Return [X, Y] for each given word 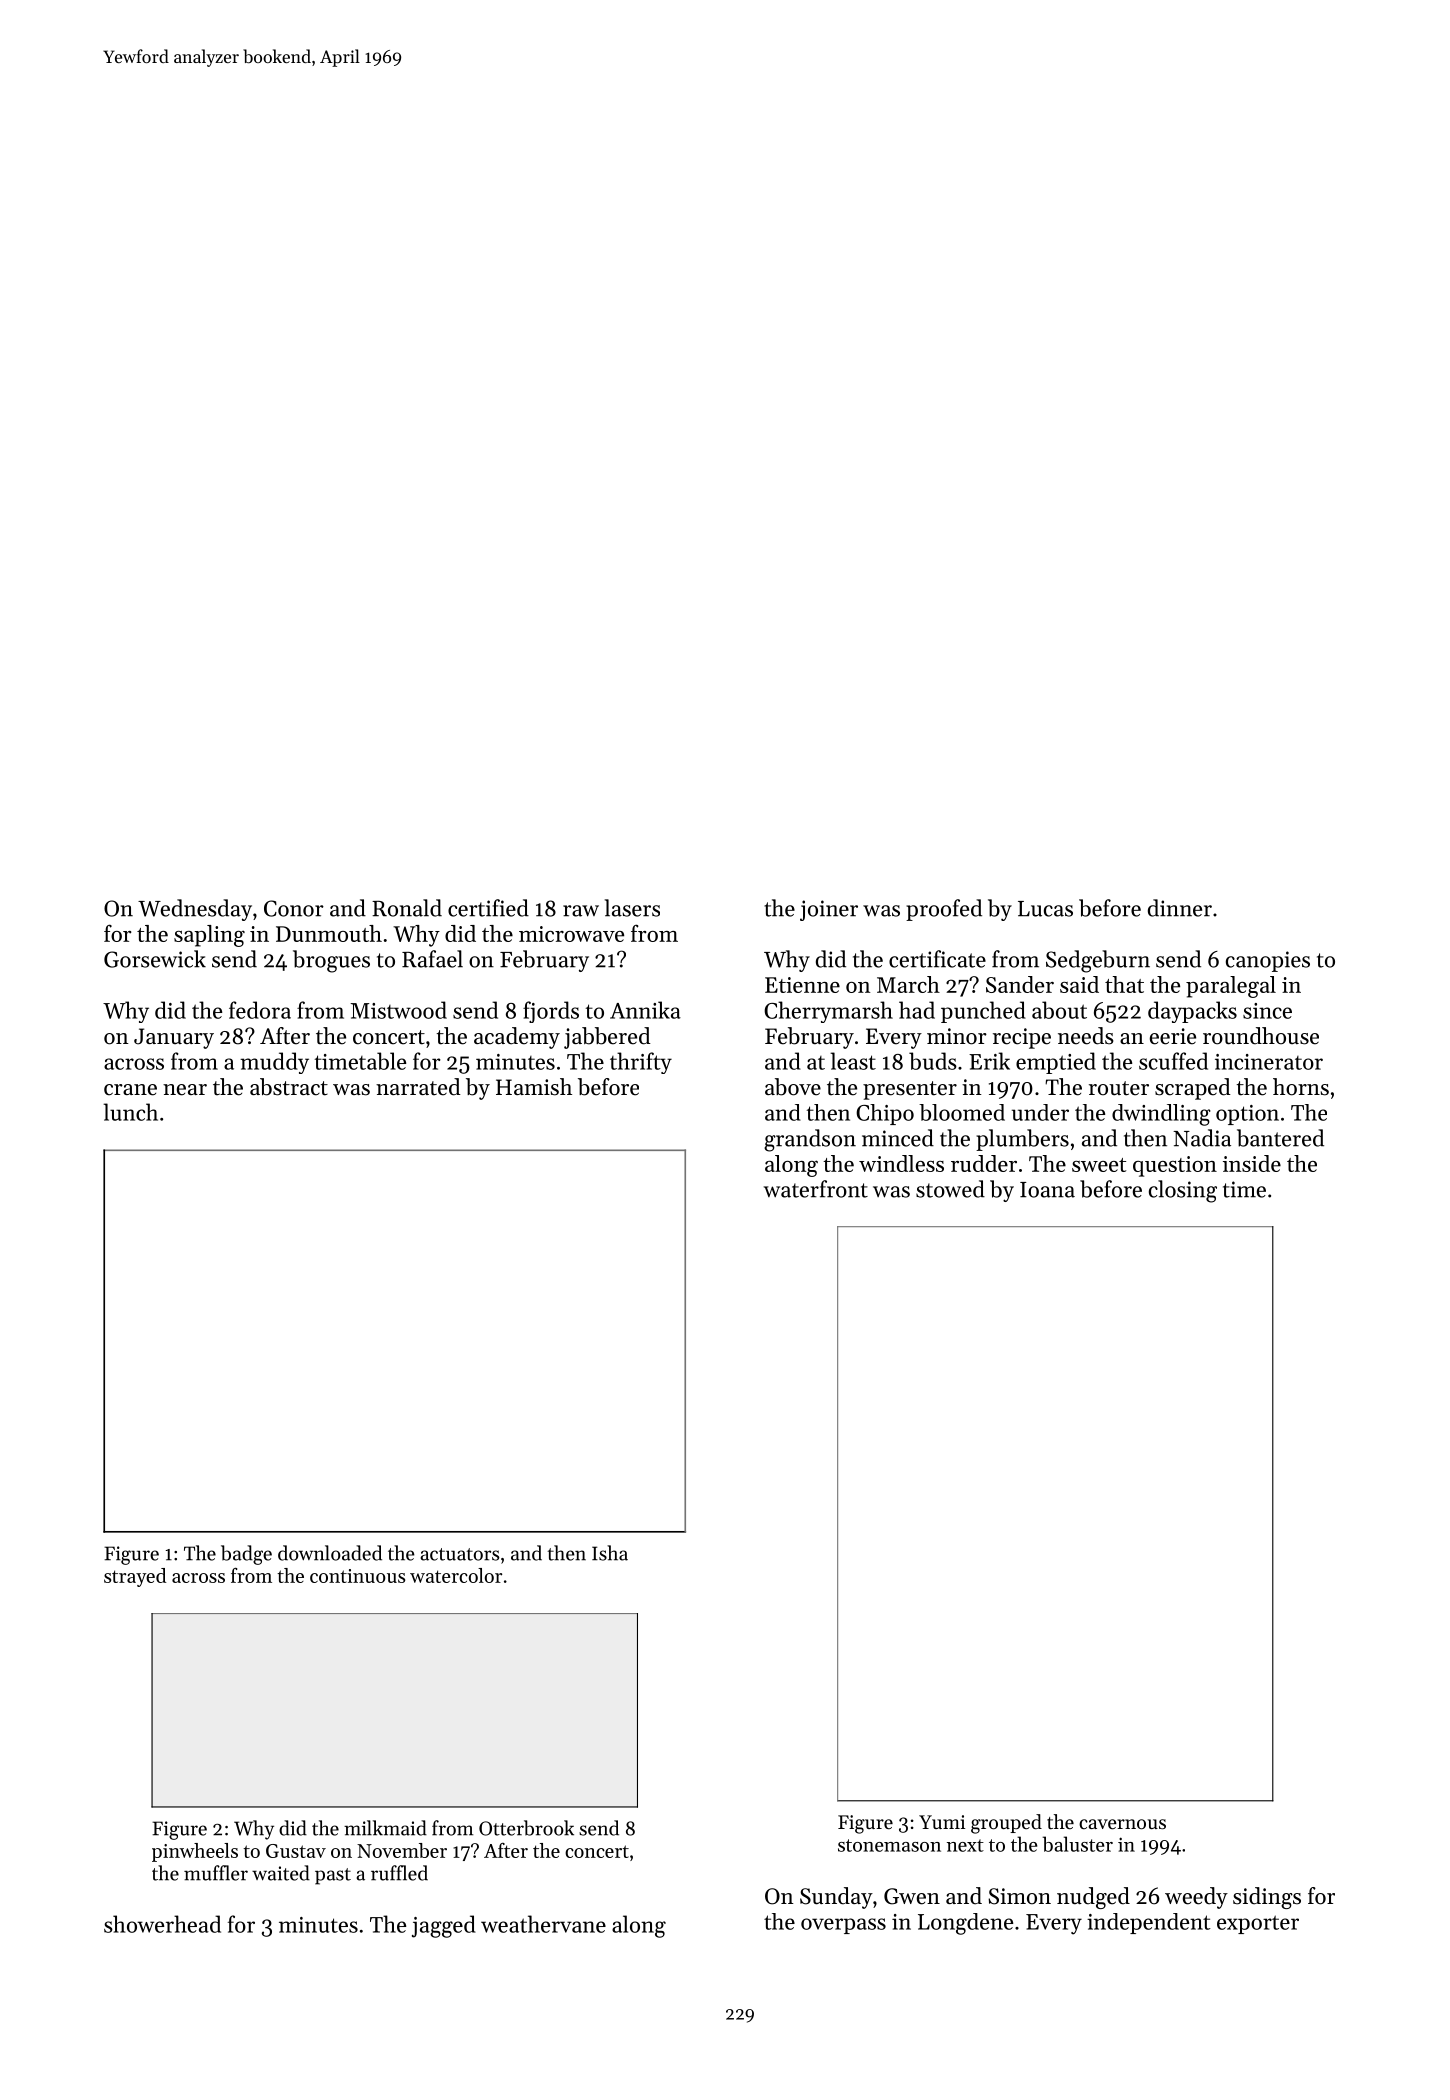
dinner [1180, 908]
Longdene [965, 1924]
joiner [829, 910]
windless [901, 1163]
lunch [130, 1112]
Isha [610, 1553]
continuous [357, 1576]
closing [1183, 1191]
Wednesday [195, 910]
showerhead [162, 1924]
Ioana [1047, 1190]
